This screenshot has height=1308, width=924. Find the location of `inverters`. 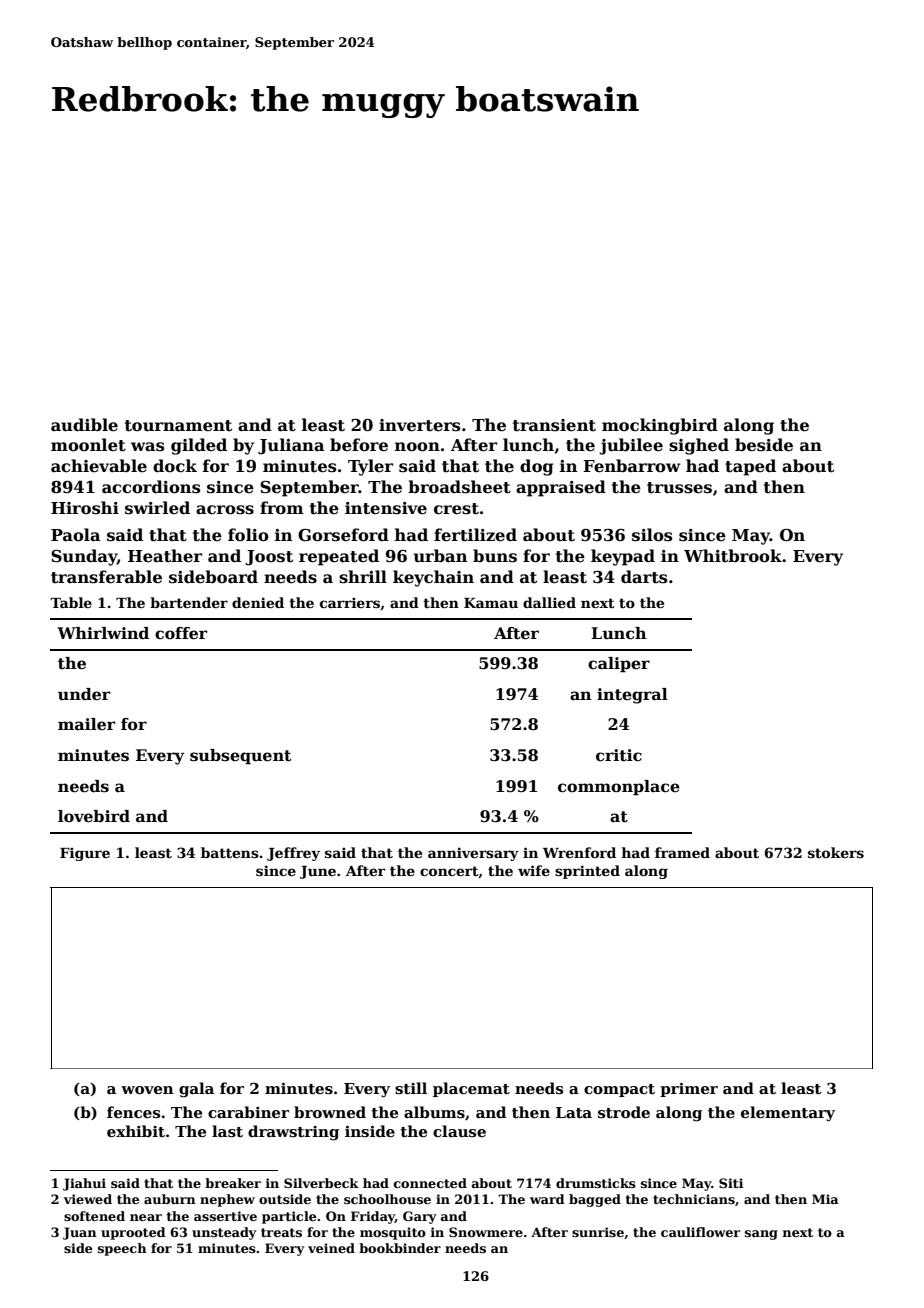

inverters is located at coordinates (419, 425).
